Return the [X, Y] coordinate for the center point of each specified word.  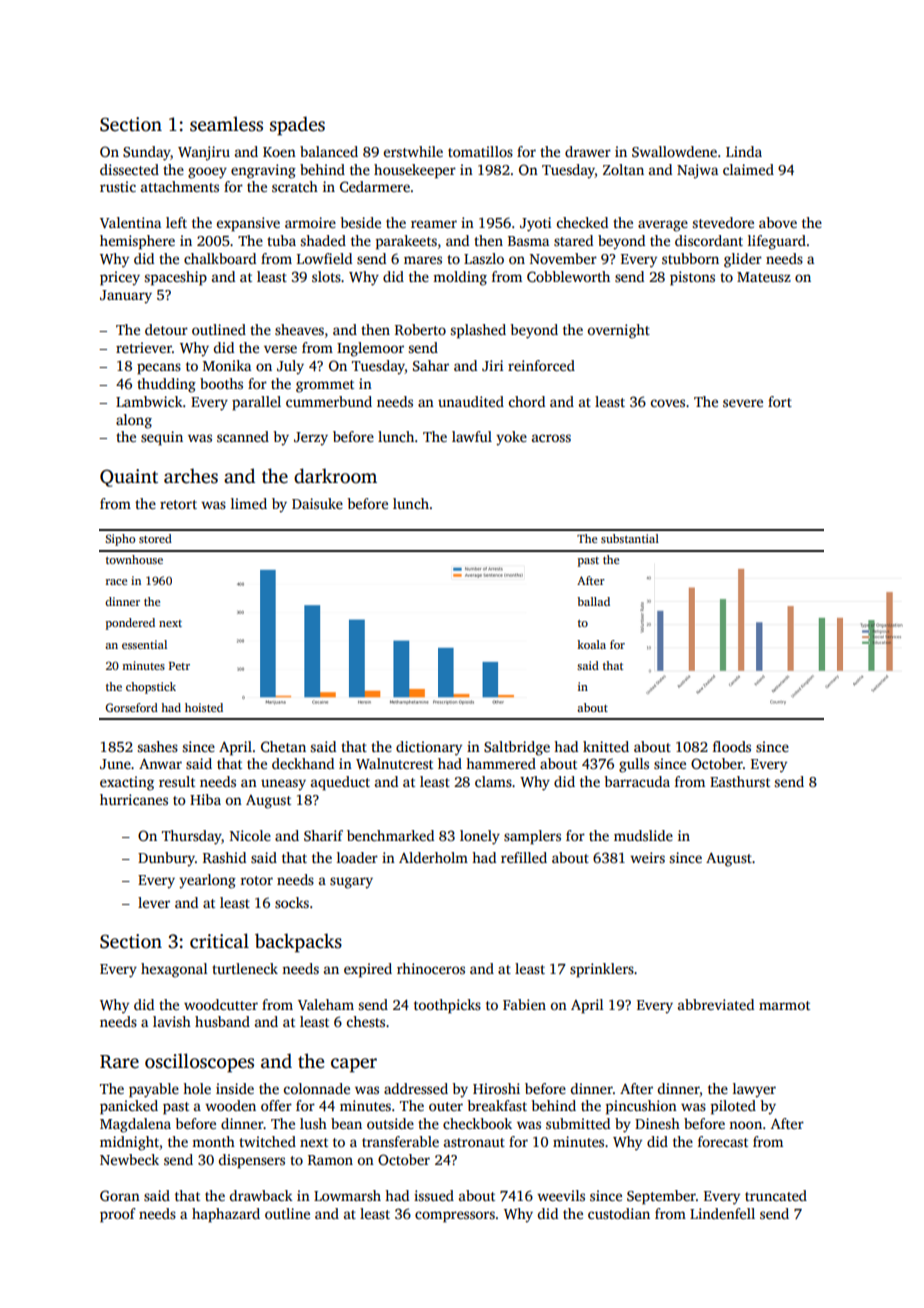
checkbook [477, 1123]
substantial [630, 538]
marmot [784, 1005]
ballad [593, 601]
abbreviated [716, 1004]
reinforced [541, 365]
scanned [243, 436]
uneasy [283, 785]
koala [591, 644]
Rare [119, 1062]
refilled [524, 857]
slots [326, 276]
